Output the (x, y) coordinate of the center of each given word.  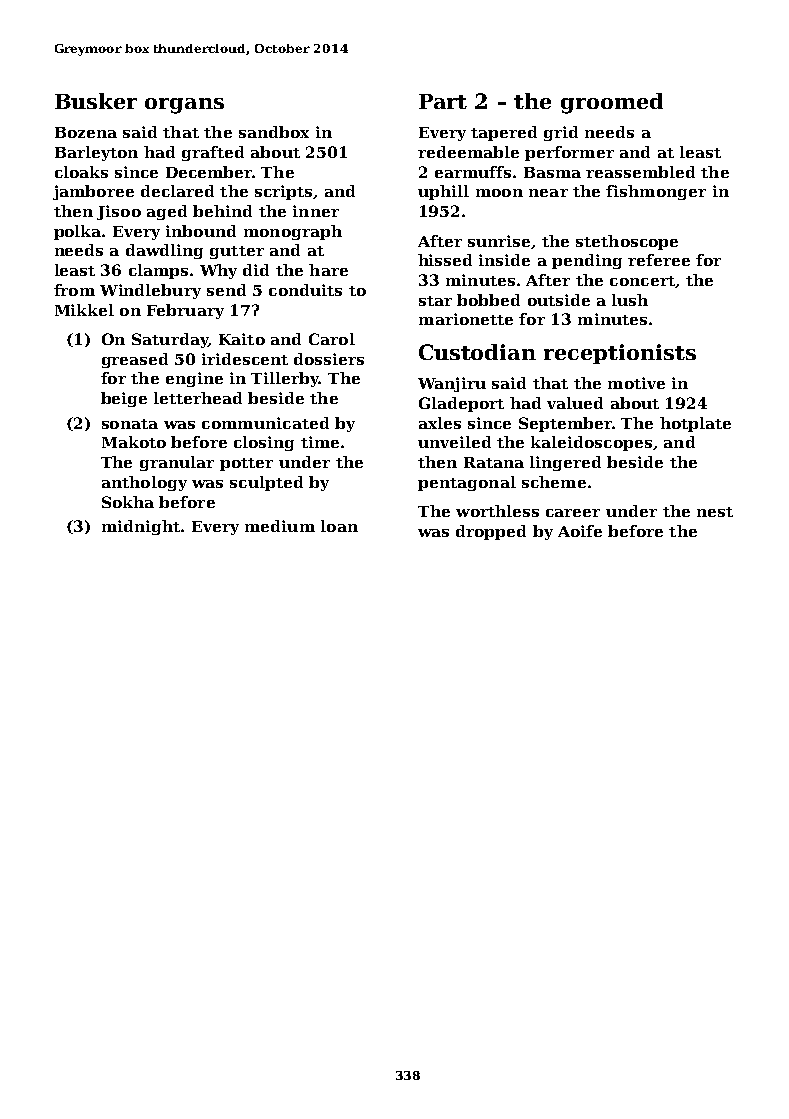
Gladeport (461, 404)
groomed (612, 103)
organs (184, 106)
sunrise (499, 241)
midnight (141, 527)
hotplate (695, 424)
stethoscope (627, 242)
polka (77, 232)
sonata (130, 424)
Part (443, 101)
